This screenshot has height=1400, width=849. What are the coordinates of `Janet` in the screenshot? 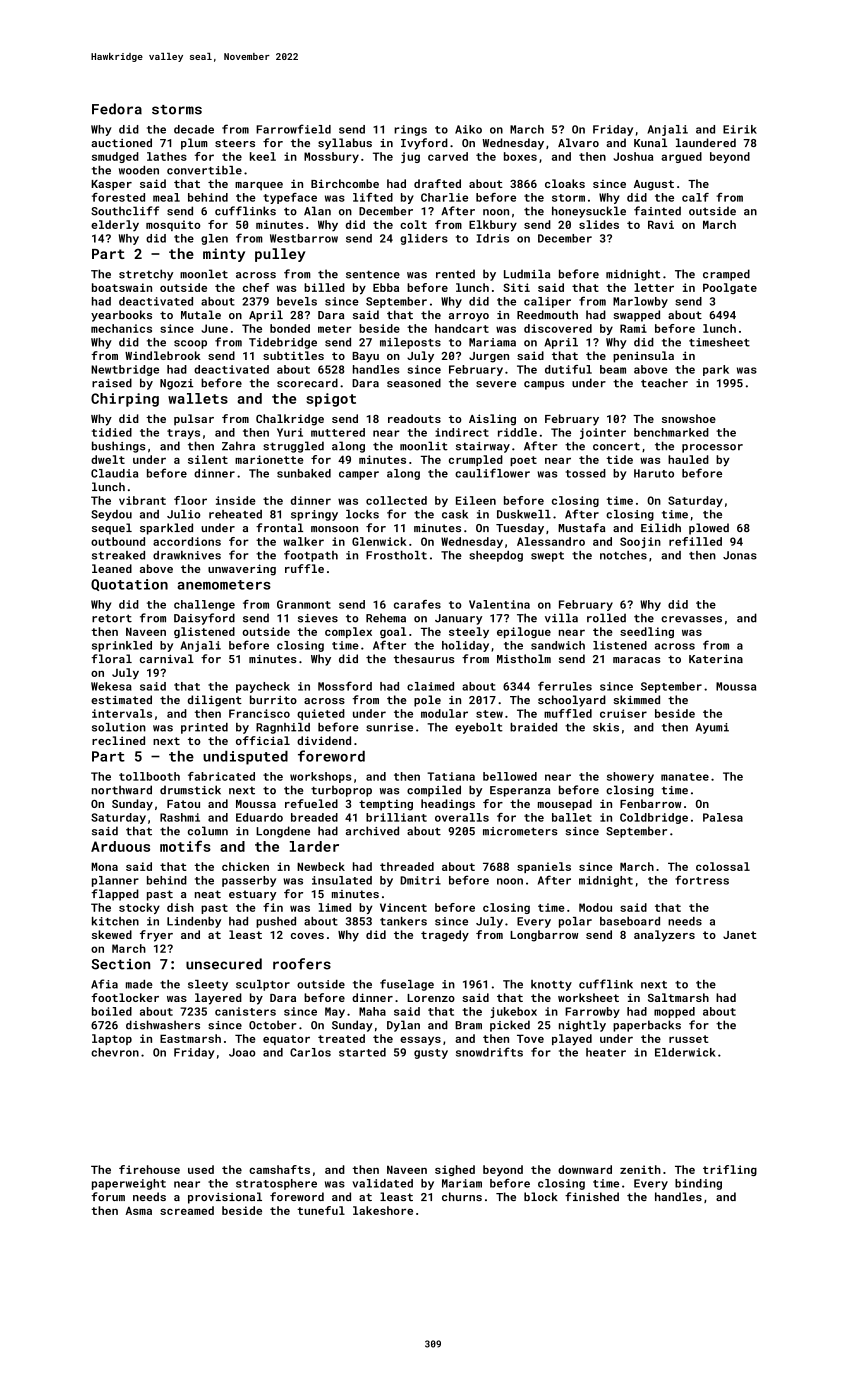 It's located at (740, 935).
